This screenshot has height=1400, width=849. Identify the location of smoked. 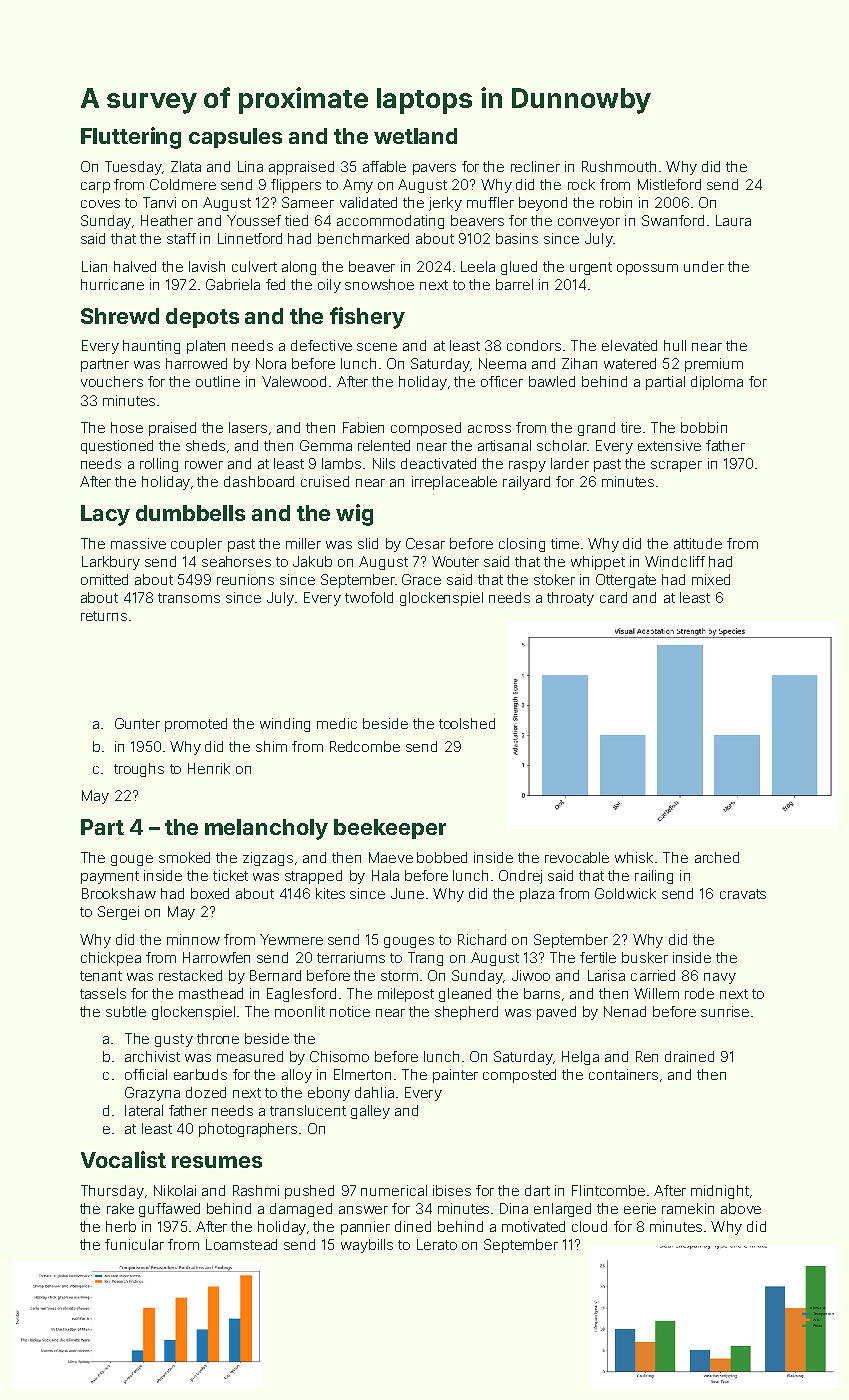
(184, 857).
